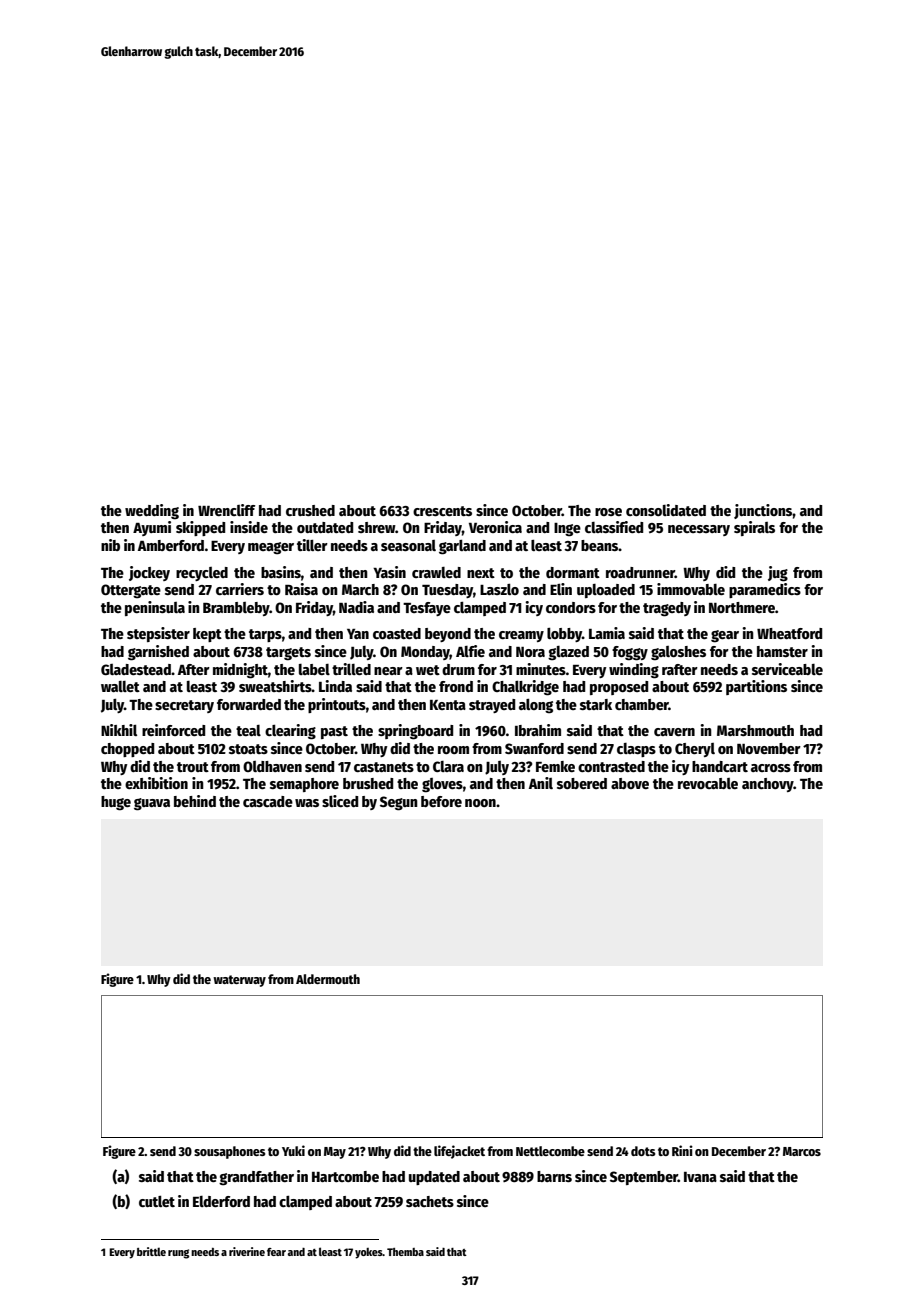 This screenshot has width=924, height=1314. Describe the element at coordinates (608, 512) in the screenshot. I see `rose` at that location.
